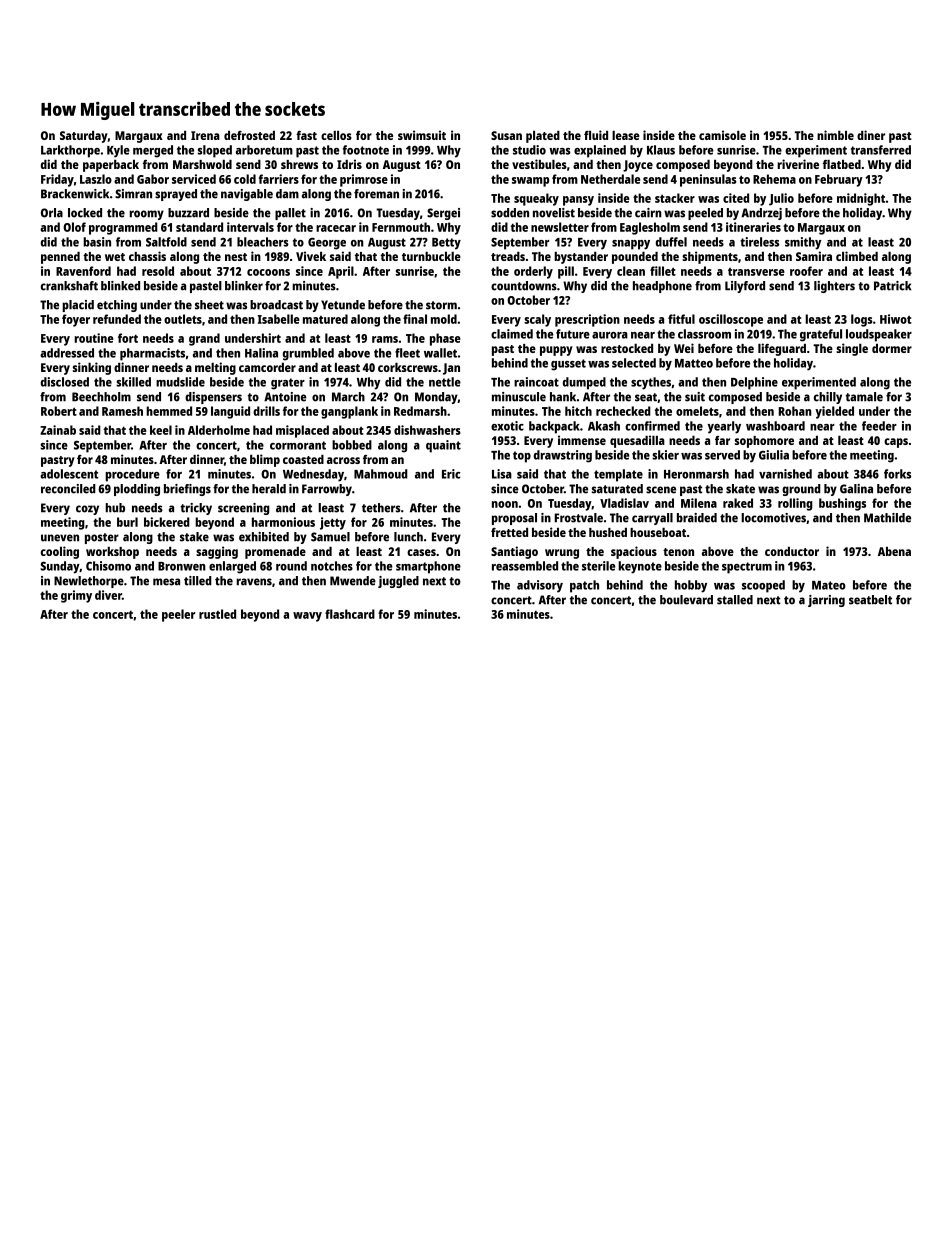 The image size is (952, 1233). Describe the element at coordinates (427, 430) in the screenshot. I see `dishwashers` at that location.
